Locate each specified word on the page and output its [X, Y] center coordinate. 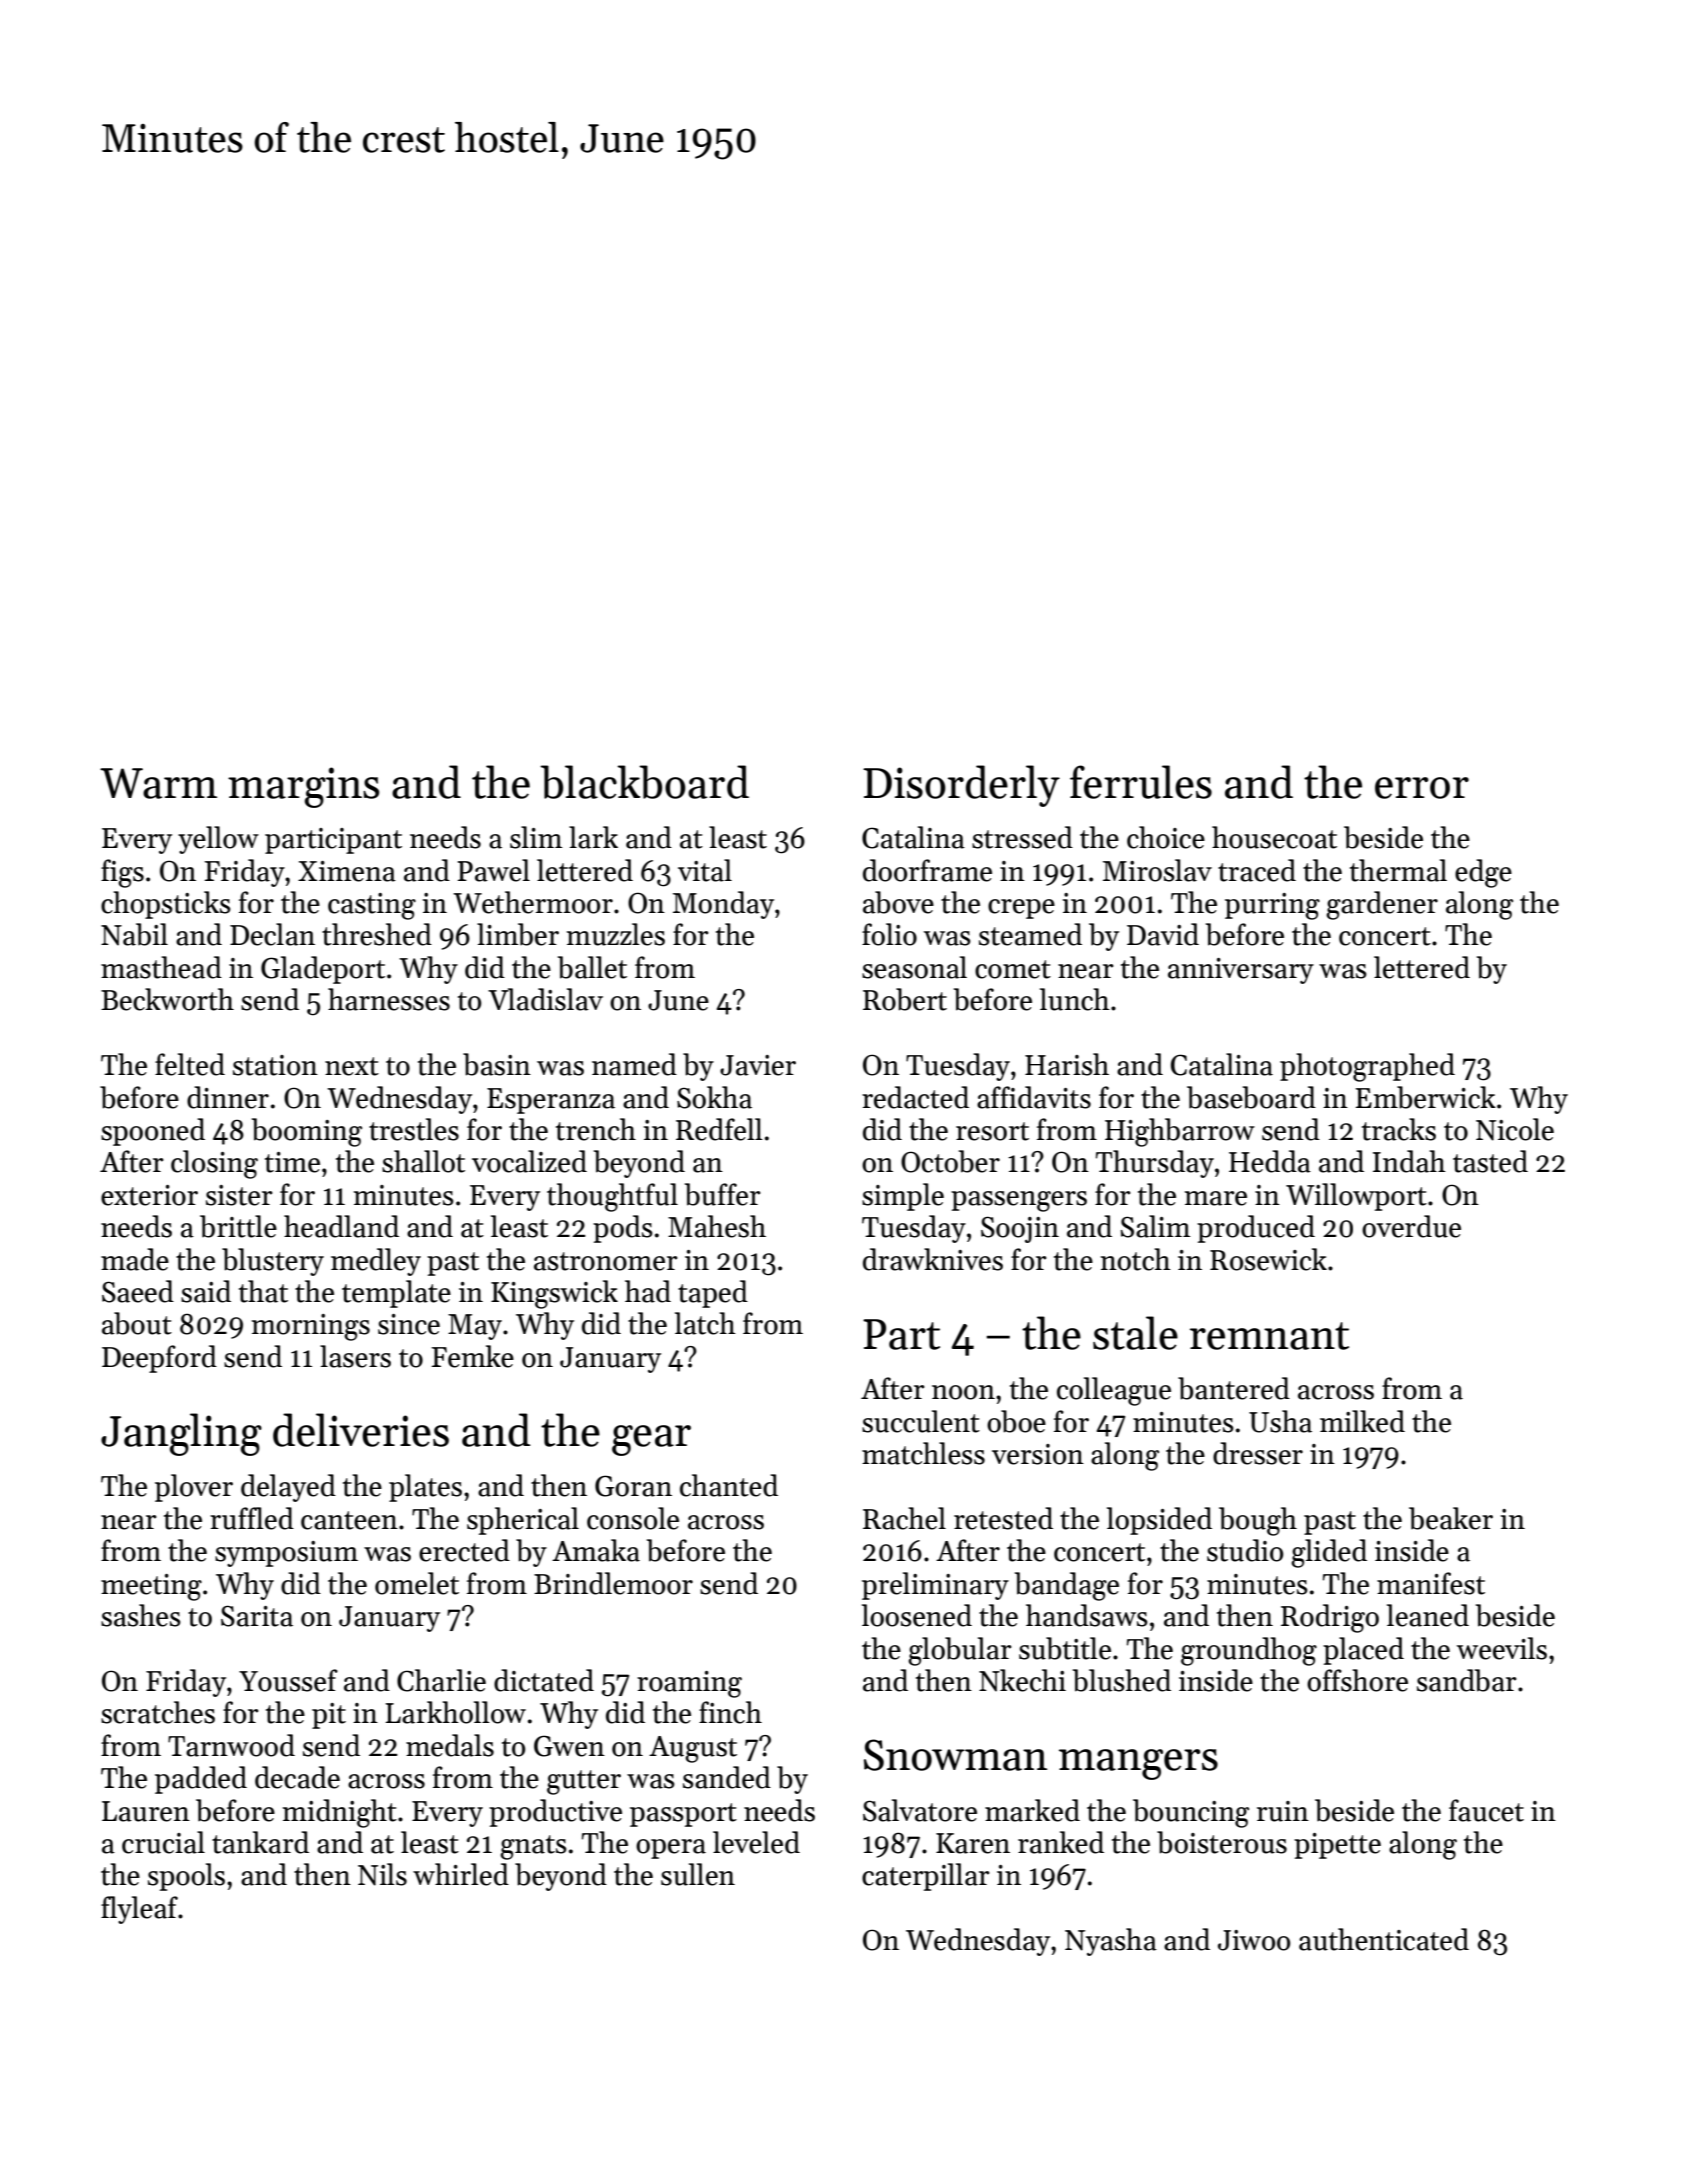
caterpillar [926, 1877]
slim [536, 837]
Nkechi [1022, 1680]
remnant [1269, 1336]
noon [963, 1392]
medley [376, 1262]
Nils [382, 1874]
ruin [1283, 1811]
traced [1257, 870]
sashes [141, 1615]
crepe [1021, 909]
